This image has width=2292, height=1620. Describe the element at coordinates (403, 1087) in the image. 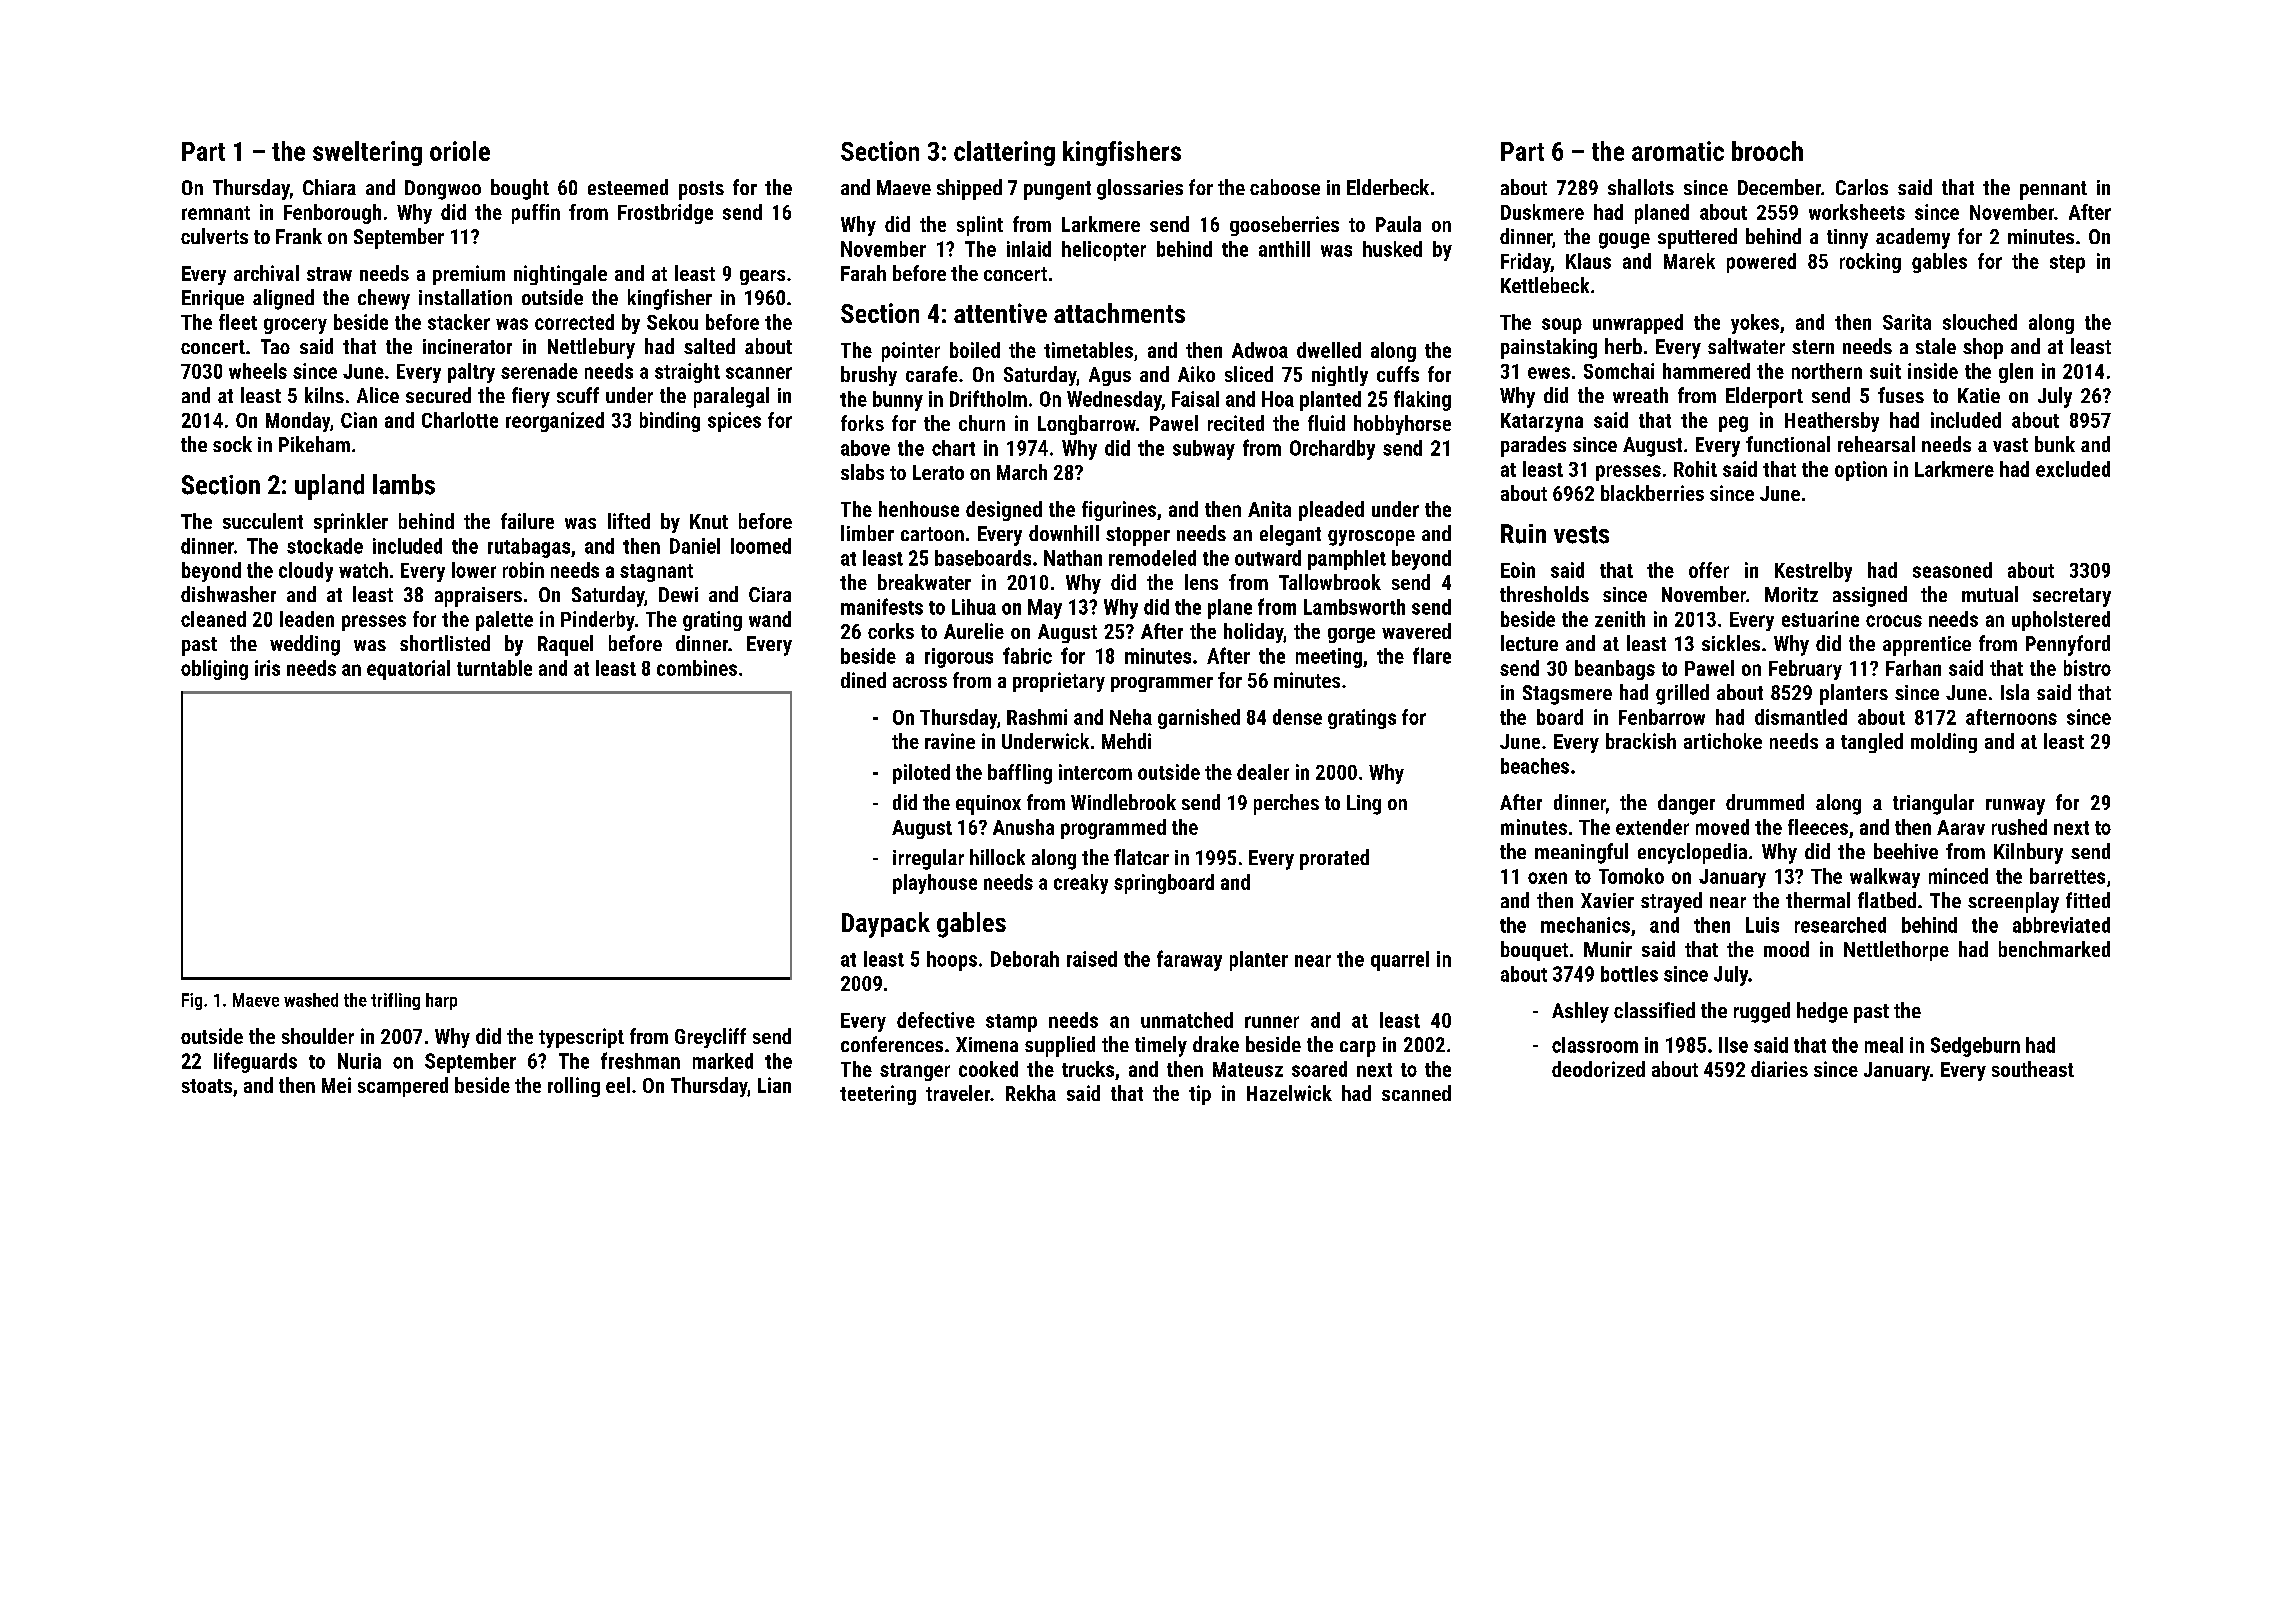

I see `scampered` at that location.
